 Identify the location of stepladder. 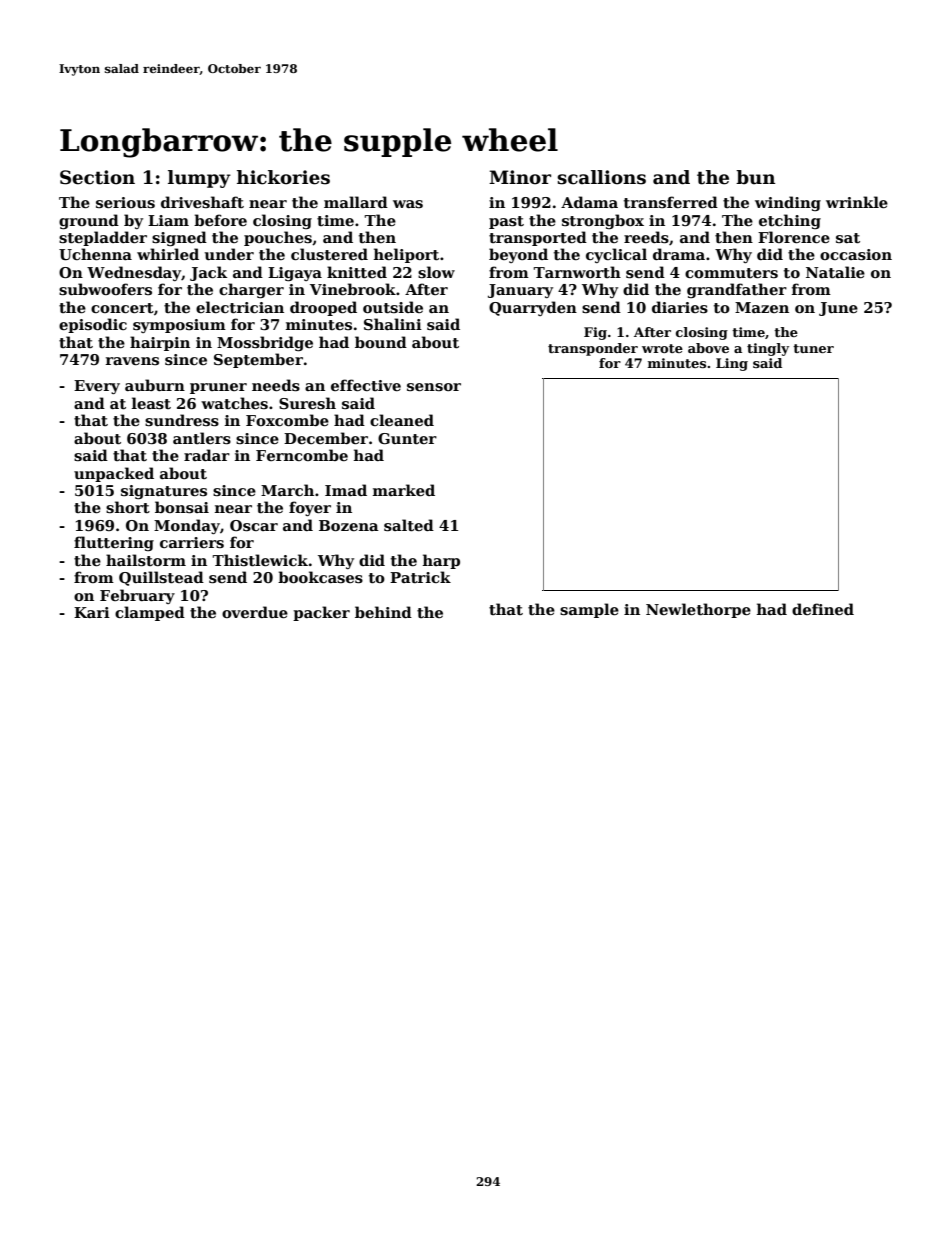
(103, 238).
